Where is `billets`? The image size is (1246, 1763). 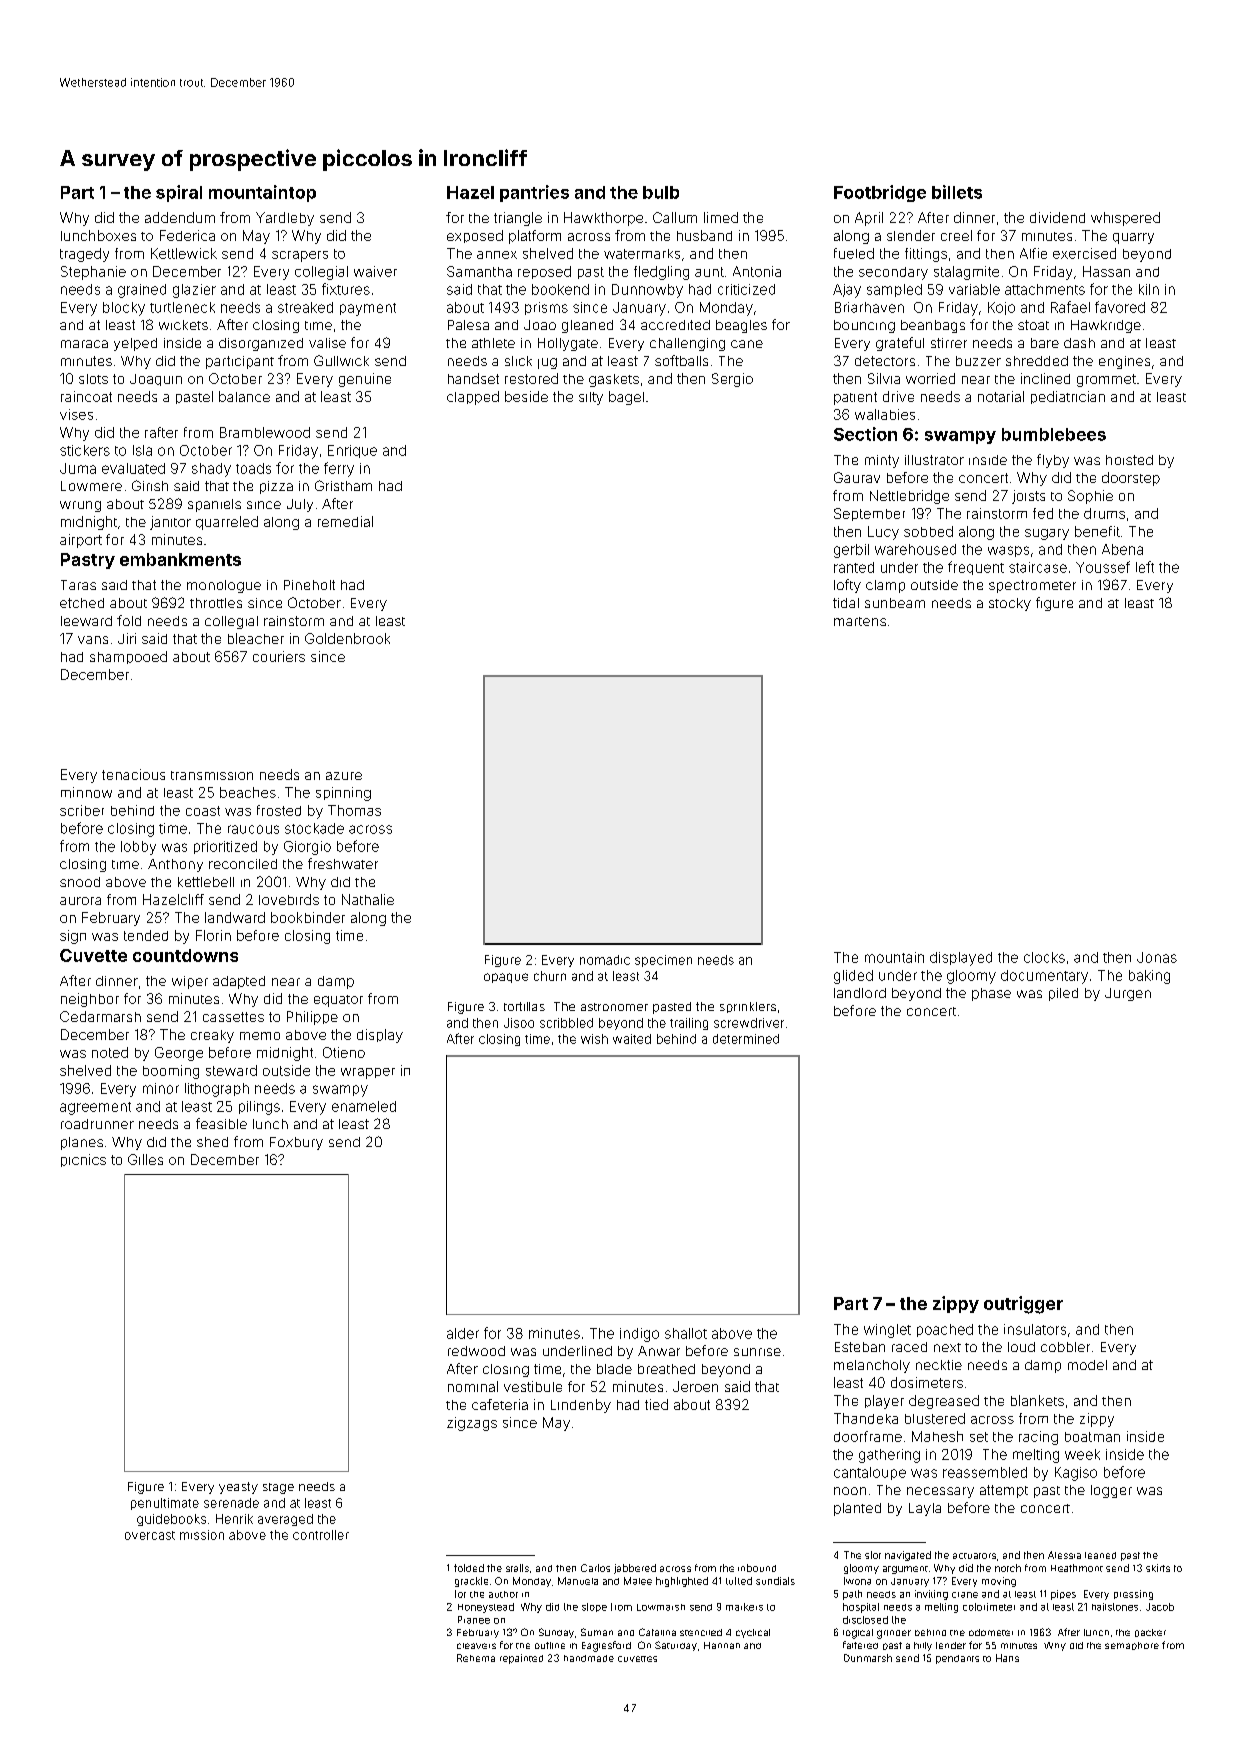
billets is located at coordinates (957, 192).
